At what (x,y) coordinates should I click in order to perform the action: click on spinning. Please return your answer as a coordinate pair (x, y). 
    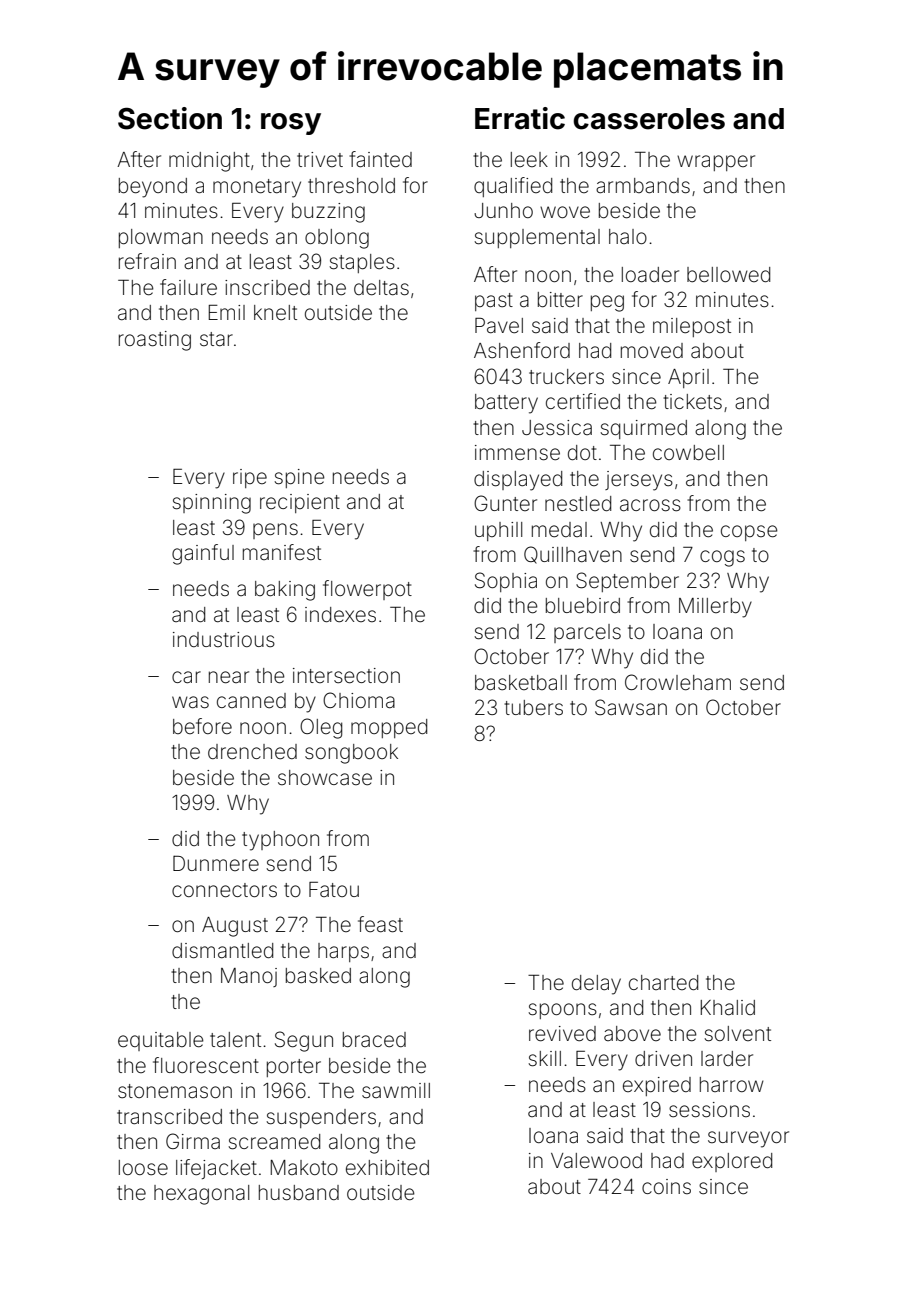
    Looking at the image, I should click on (212, 504).
